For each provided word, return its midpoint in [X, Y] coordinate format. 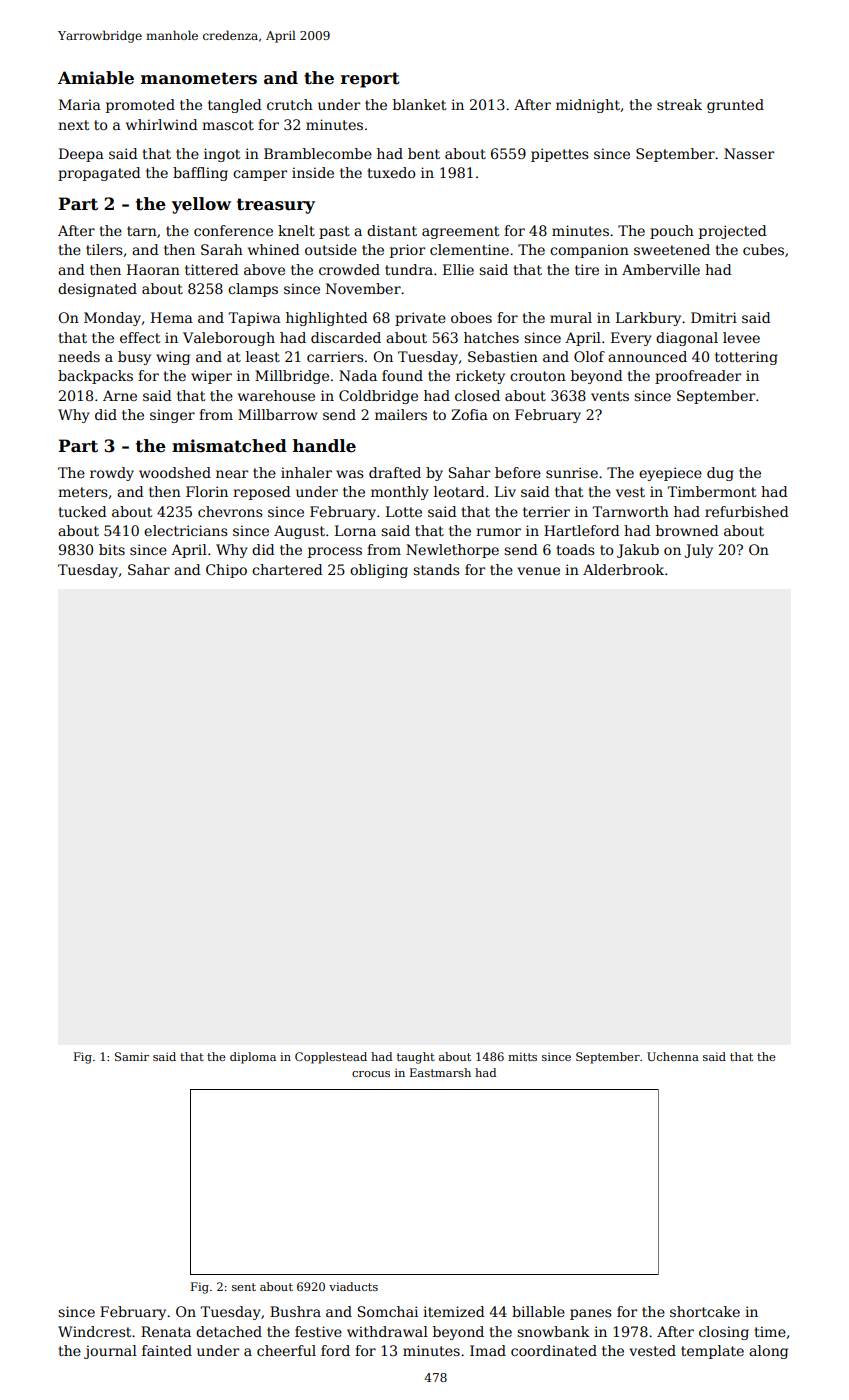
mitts [522, 1056]
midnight [588, 106]
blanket [419, 104]
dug [720, 474]
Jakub [638, 551]
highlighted [327, 319]
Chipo [226, 571]
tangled [235, 106]
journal [110, 1352]
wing [173, 358]
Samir [132, 1056]
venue [538, 571]
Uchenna [673, 1056]
